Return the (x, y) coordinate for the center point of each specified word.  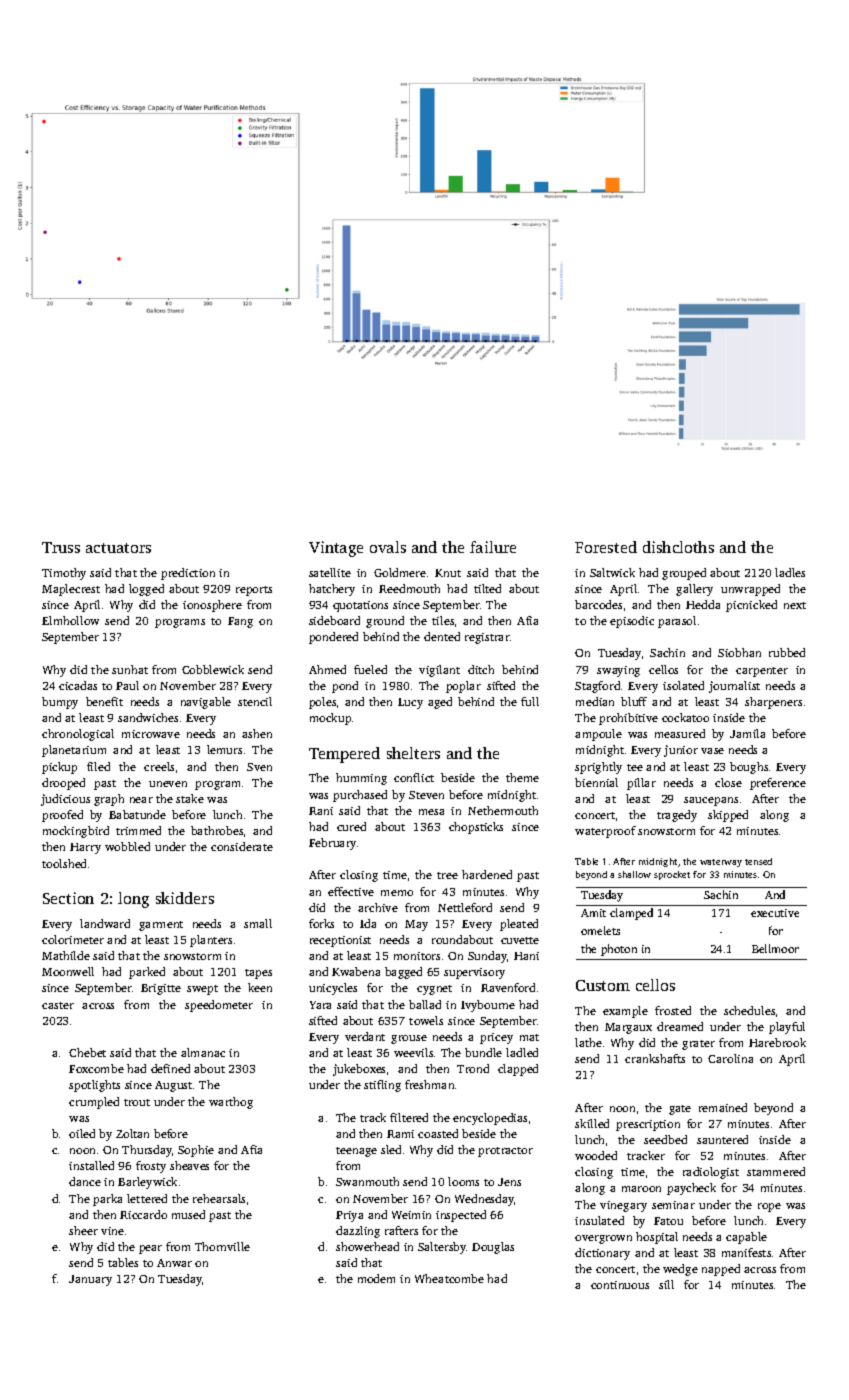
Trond (473, 1068)
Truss (61, 547)
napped (721, 1270)
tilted (487, 588)
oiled (82, 1133)
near (141, 800)
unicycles (333, 989)
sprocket (672, 875)
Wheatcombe (449, 1278)
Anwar (174, 1263)
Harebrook (777, 1042)
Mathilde (66, 955)
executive (775, 913)
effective (351, 891)
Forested (606, 547)
